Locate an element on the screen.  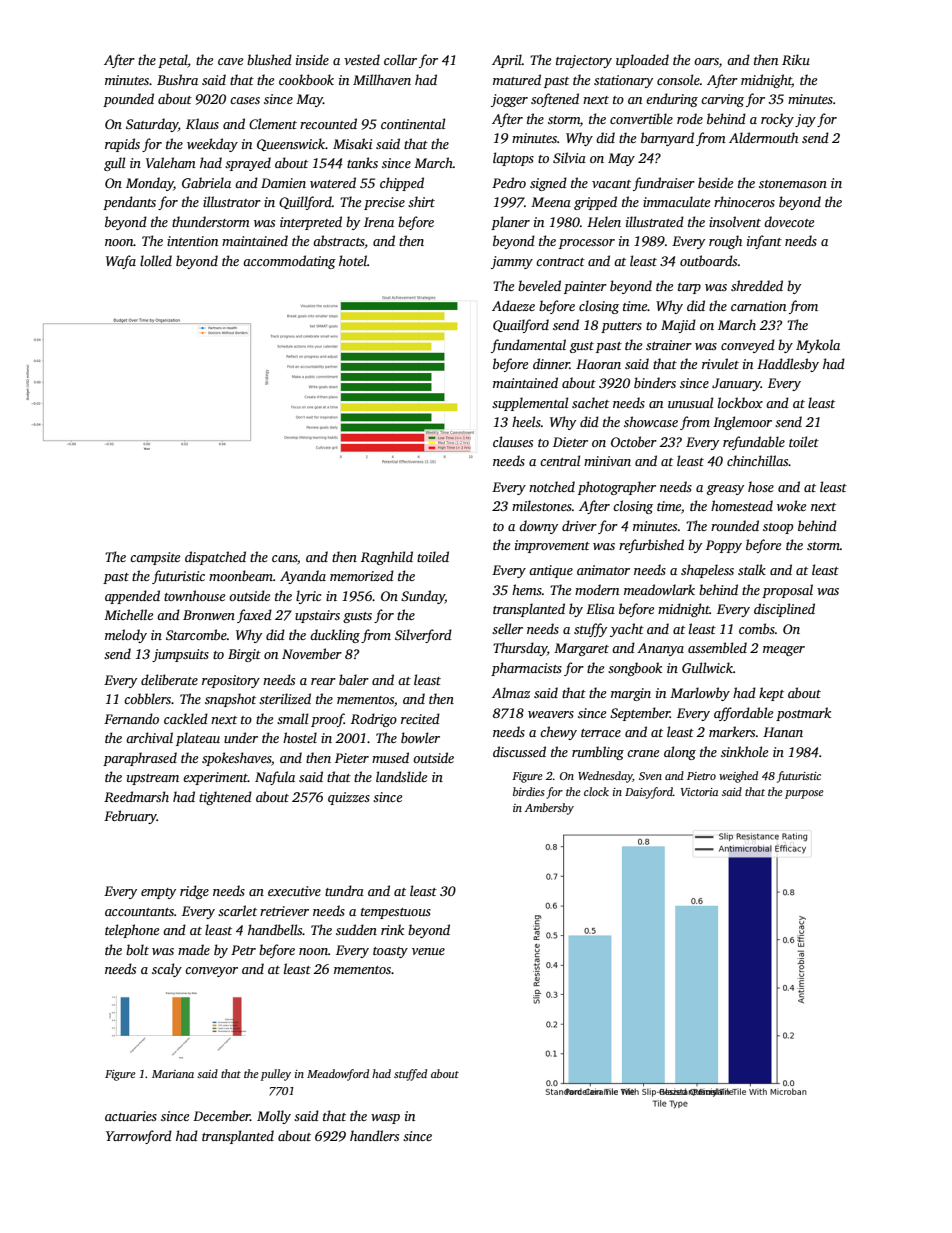
Mykola is located at coordinates (818, 346).
